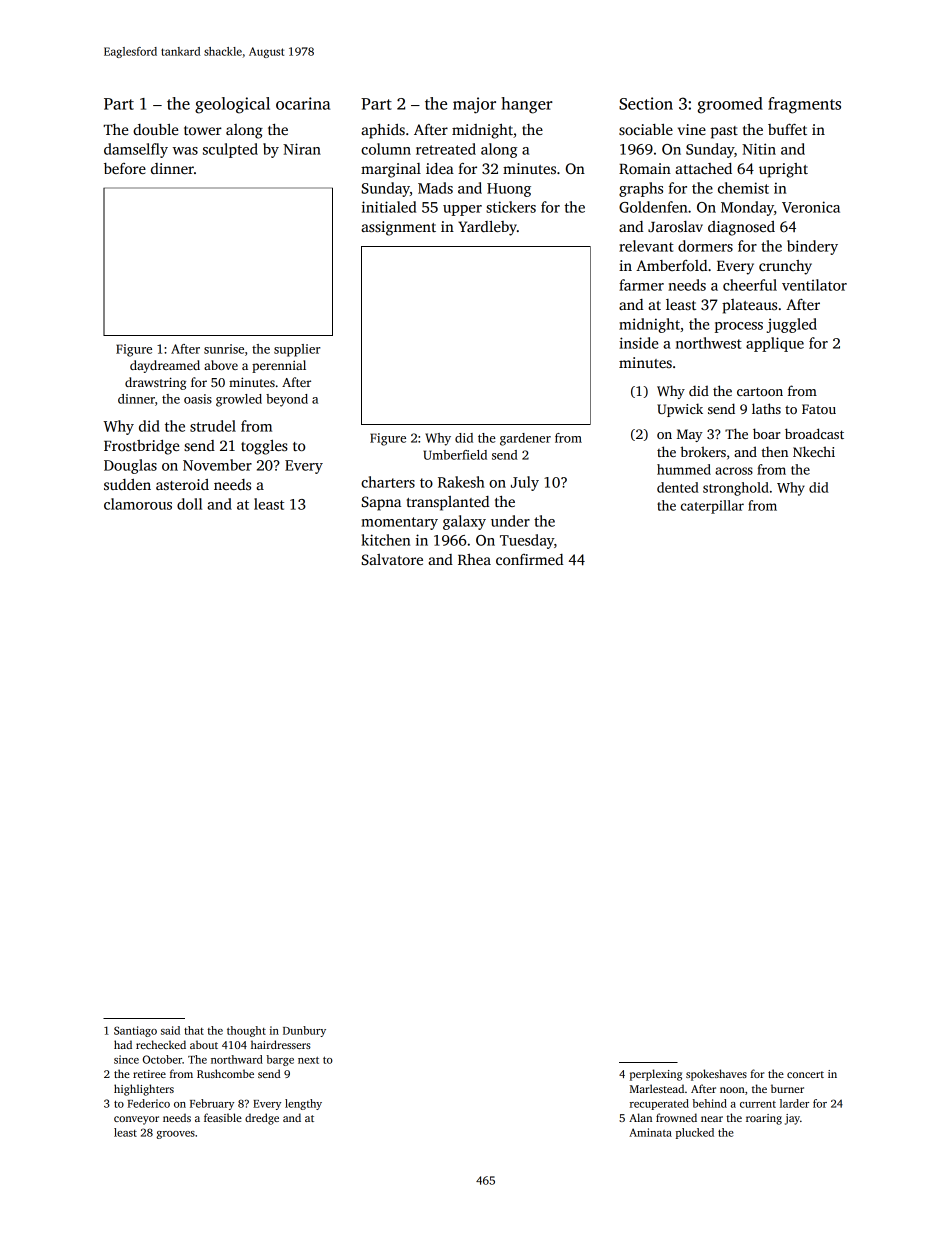 This screenshot has width=952, height=1233. What do you see at coordinates (125, 168) in the screenshot?
I see `before` at bounding box center [125, 168].
